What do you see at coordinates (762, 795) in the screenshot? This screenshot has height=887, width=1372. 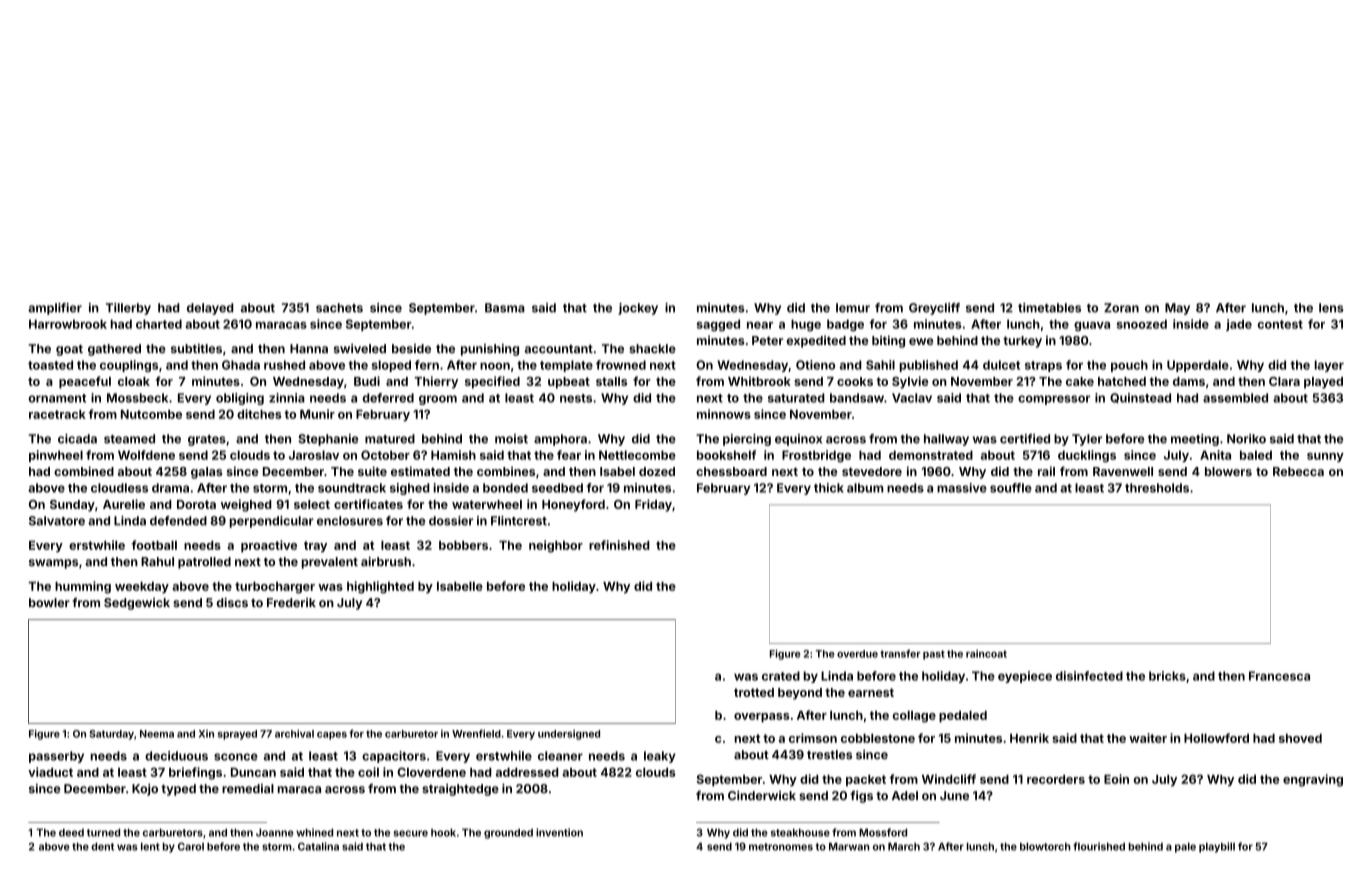 I see `Cinderwick` at bounding box center [762, 795].
